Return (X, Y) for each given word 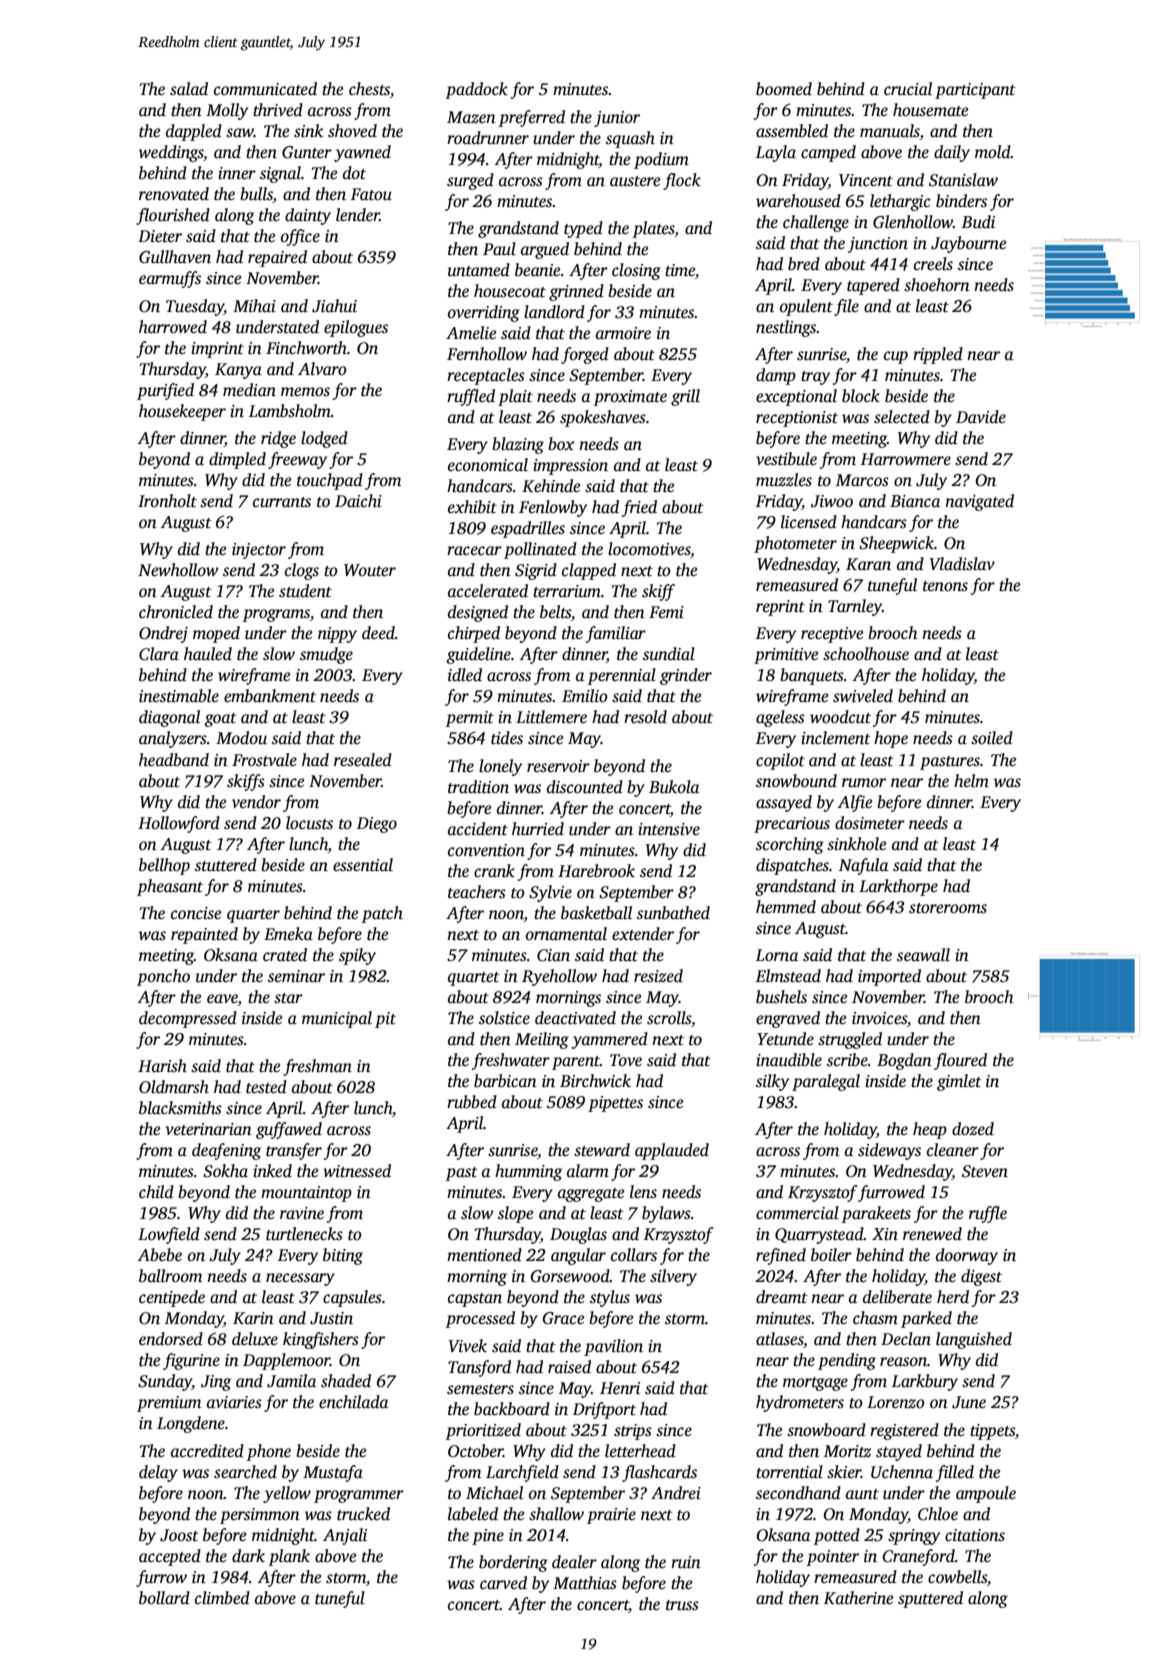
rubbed (472, 1102)
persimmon (260, 1516)
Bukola (674, 787)
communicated (265, 89)
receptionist (797, 419)
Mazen (471, 117)
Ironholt (167, 500)
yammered (609, 1040)
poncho (163, 977)
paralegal (826, 1082)
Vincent (866, 180)
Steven (985, 1171)
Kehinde (551, 486)
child (156, 1191)
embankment (270, 696)
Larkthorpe (898, 887)
